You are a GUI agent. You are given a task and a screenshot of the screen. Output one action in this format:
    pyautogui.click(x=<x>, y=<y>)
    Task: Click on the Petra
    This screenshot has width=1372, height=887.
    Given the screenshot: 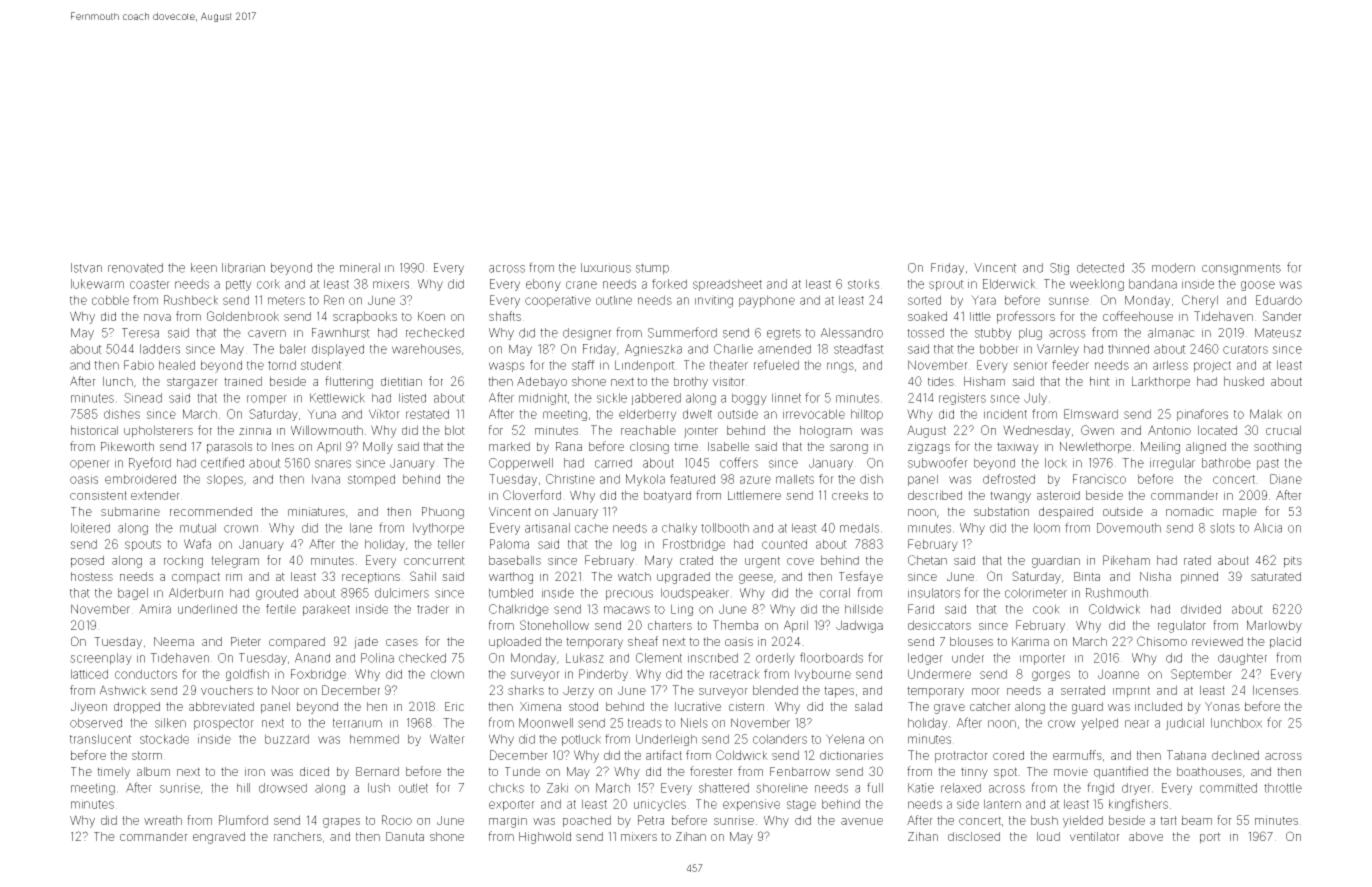 What is the action you would take?
    pyautogui.click(x=651, y=820)
